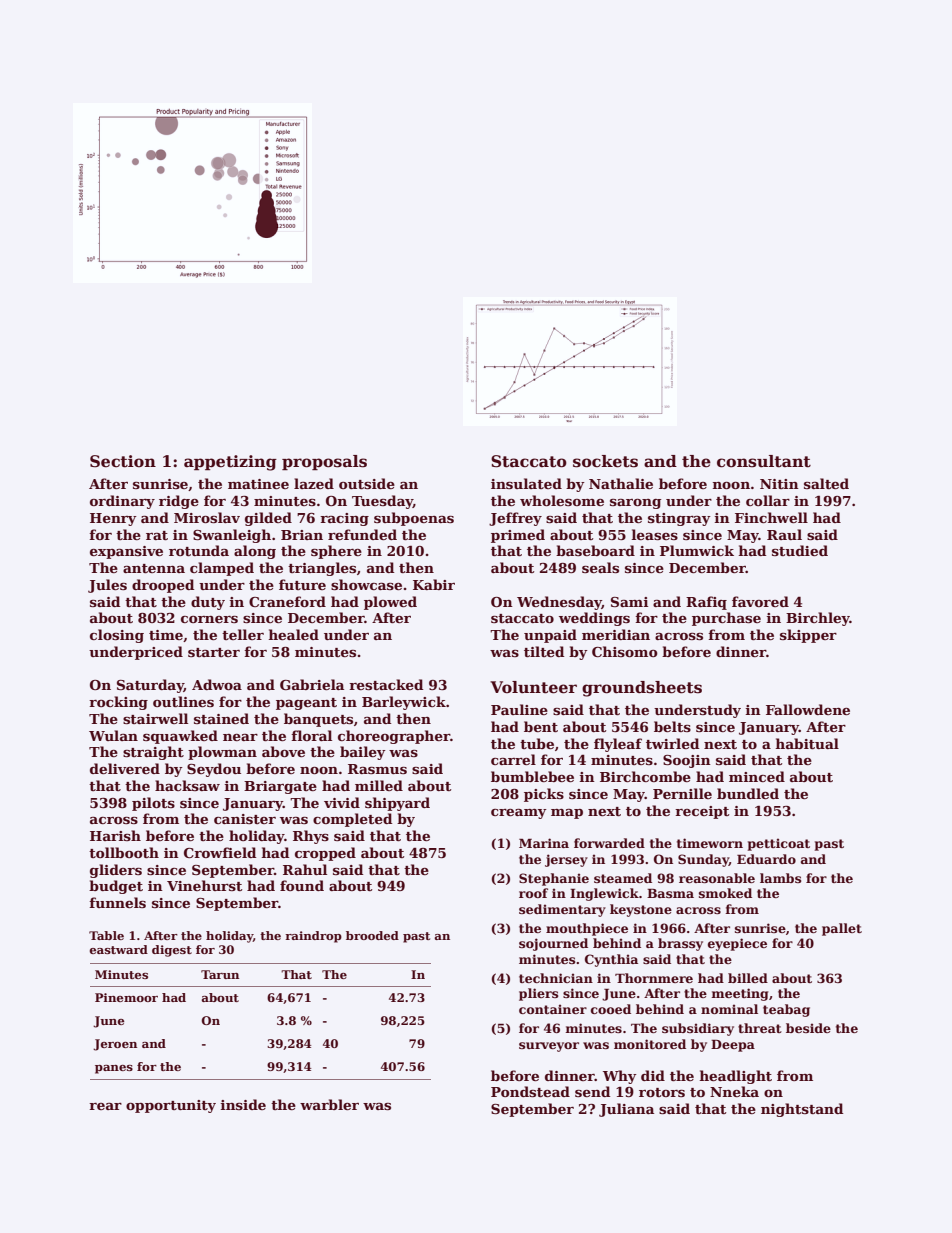 The image size is (952, 1233). Describe the element at coordinates (513, 759) in the page. I see `carrel` at that location.
